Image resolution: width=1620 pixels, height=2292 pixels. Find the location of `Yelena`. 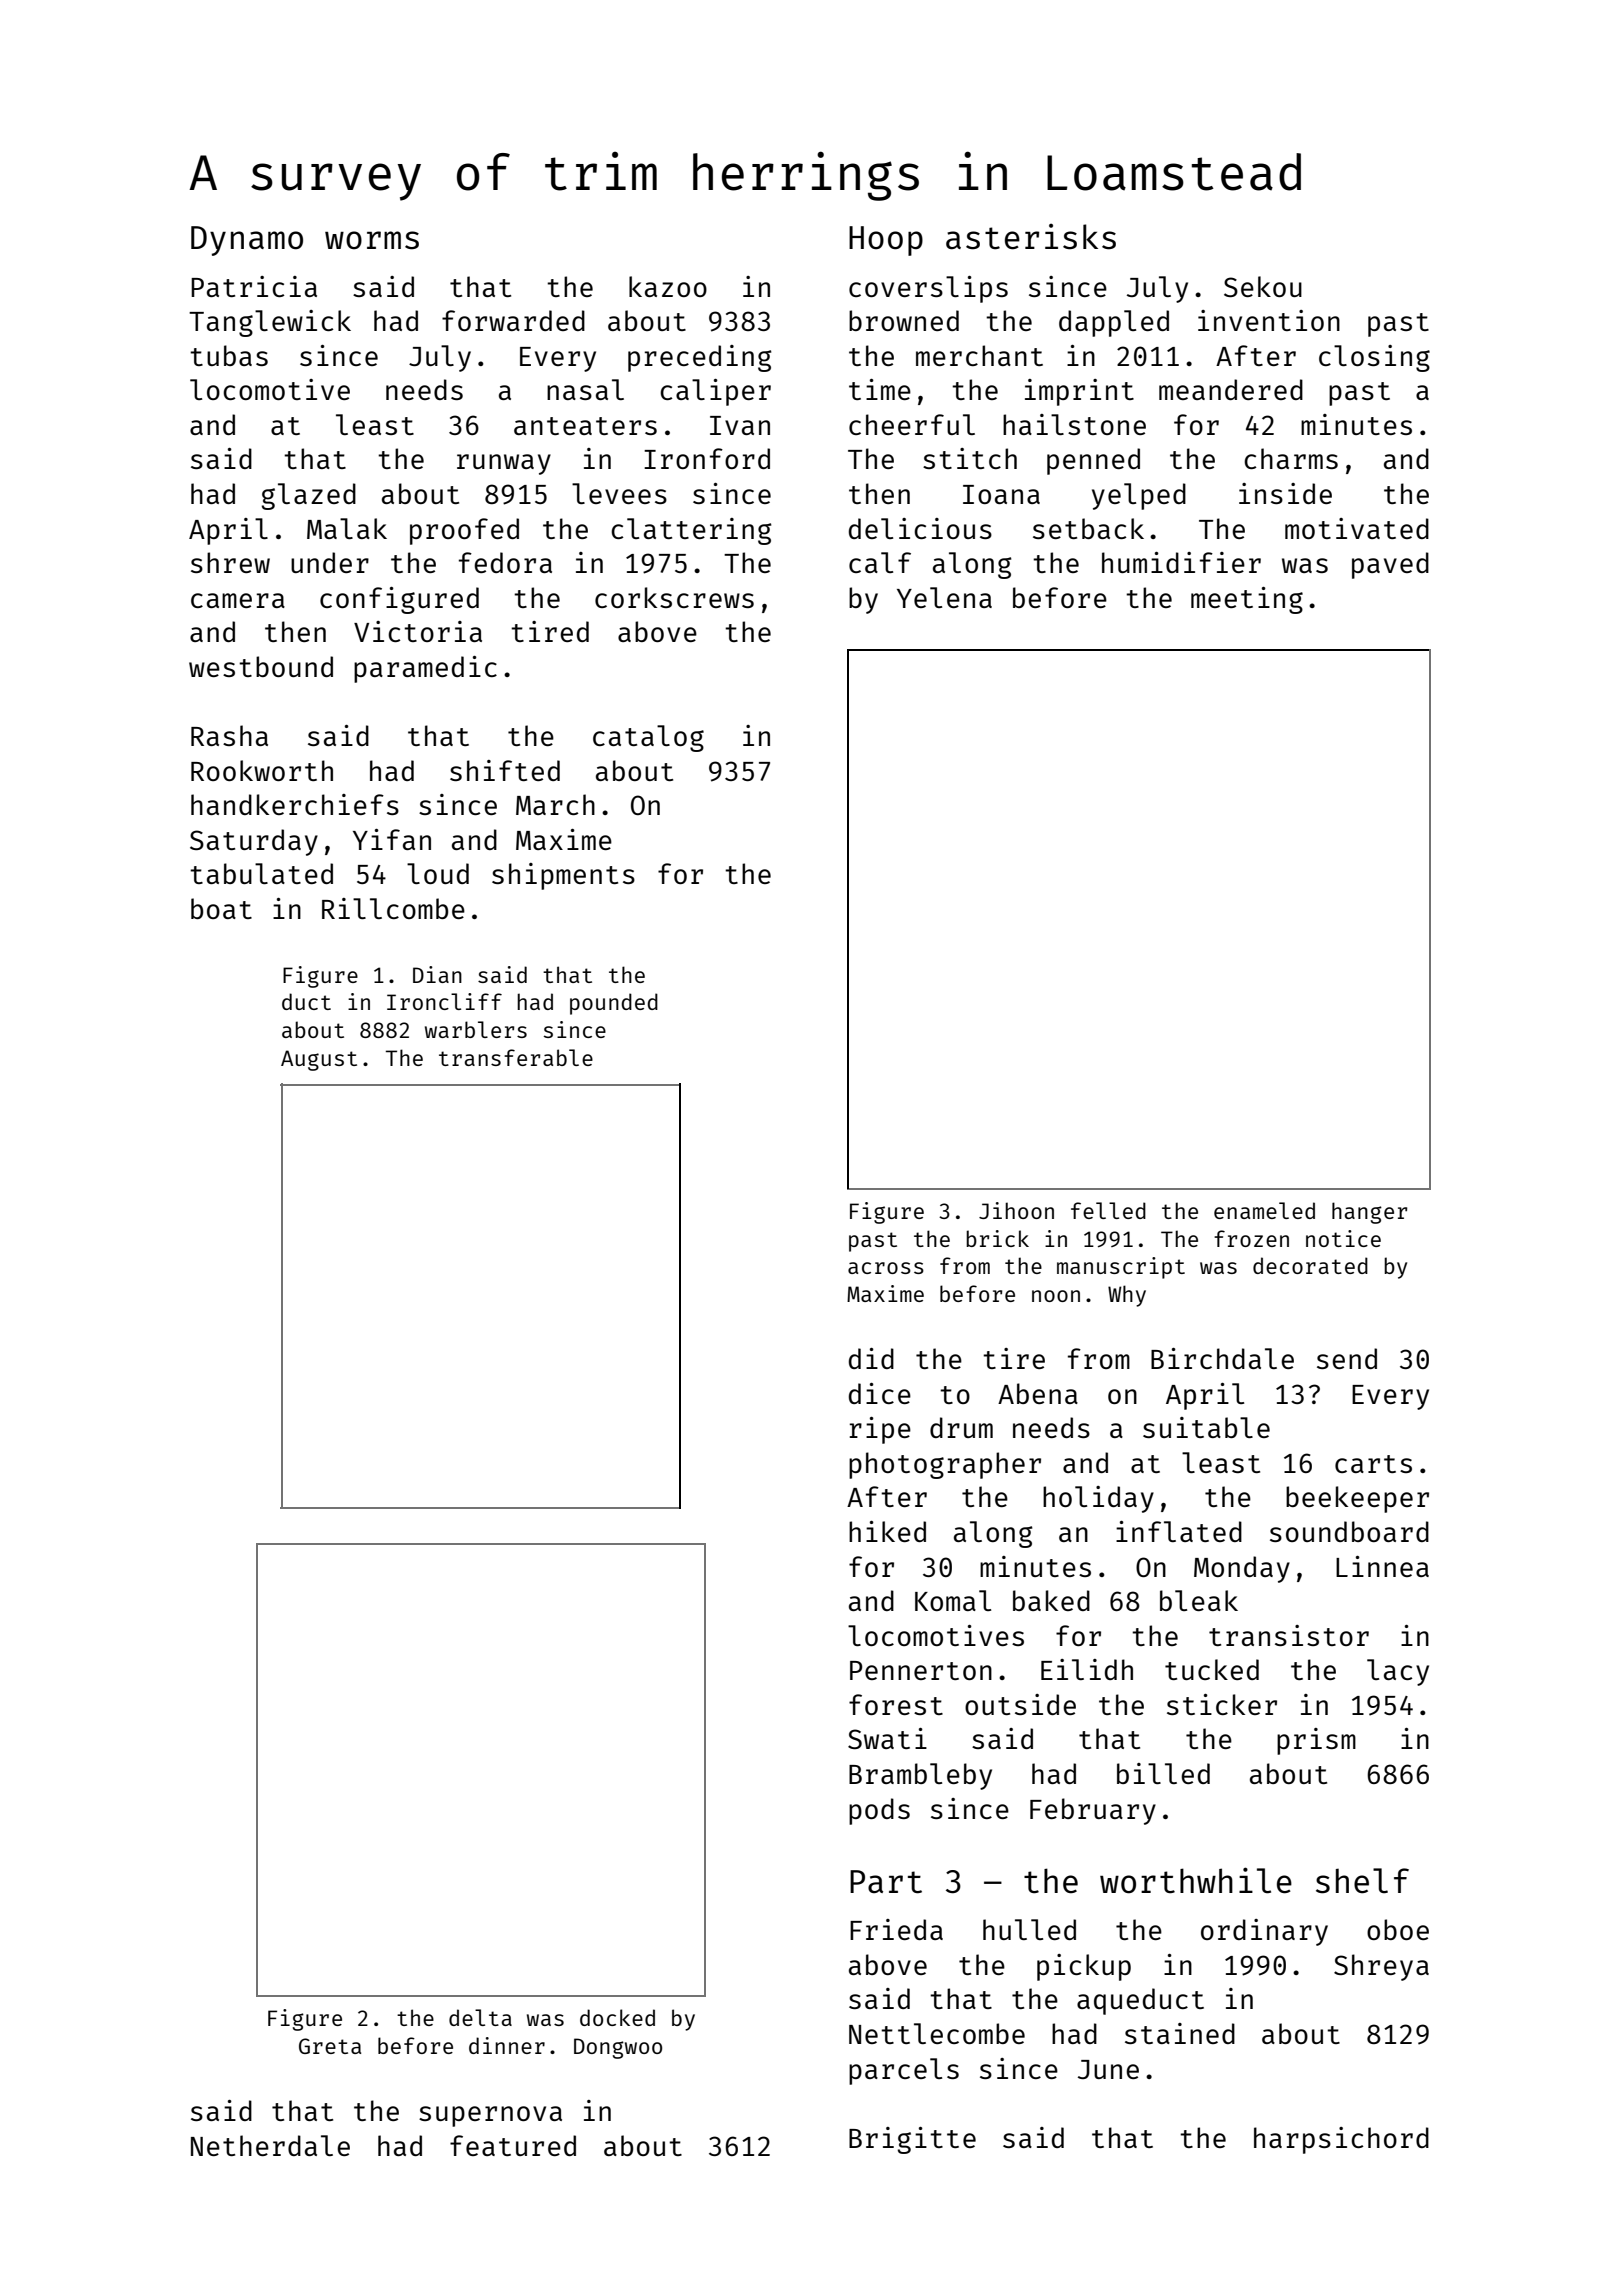

Yelena is located at coordinates (944, 597).
